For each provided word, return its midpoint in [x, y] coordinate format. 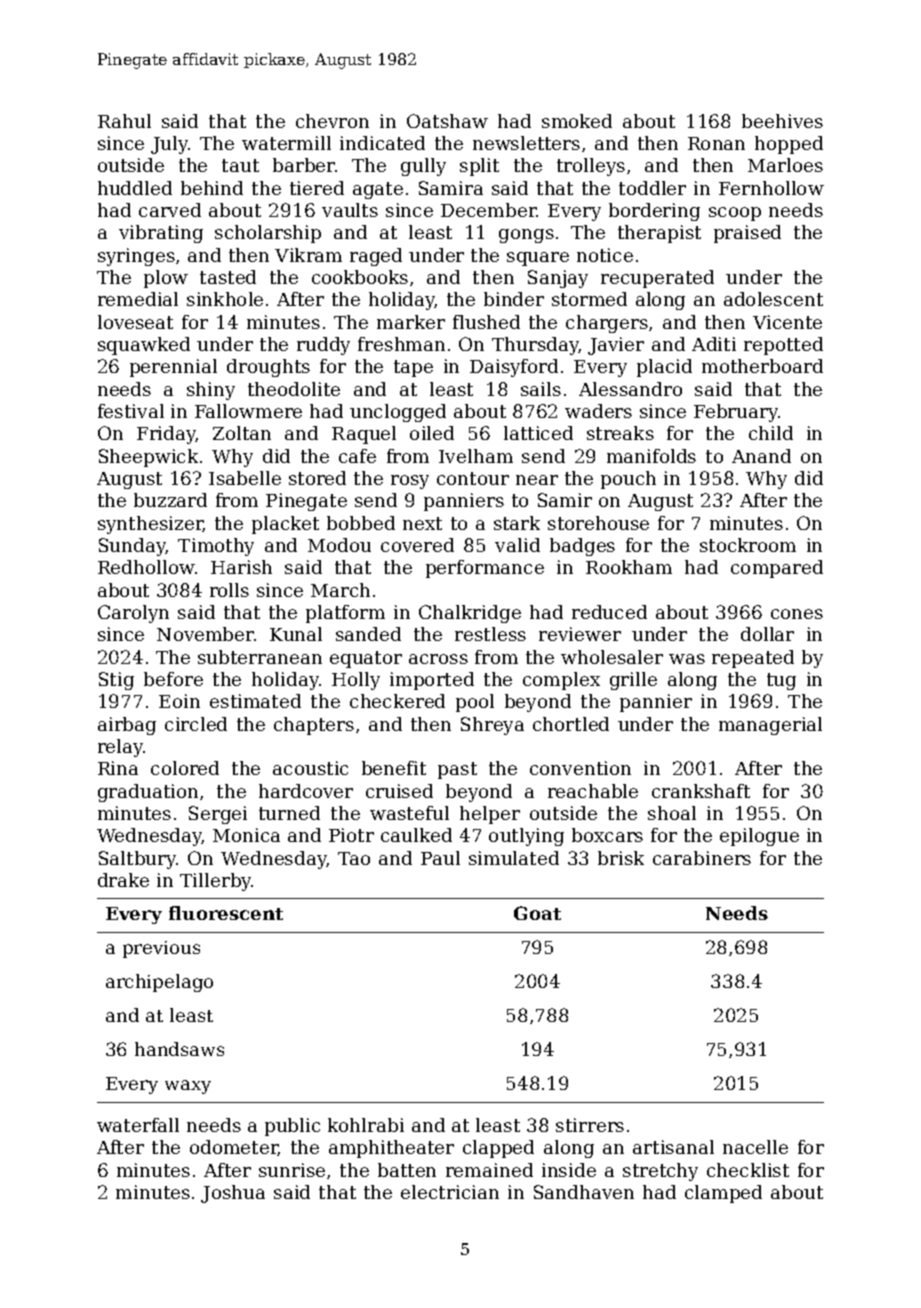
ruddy [323, 346]
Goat [537, 913]
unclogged [398, 413]
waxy [188, 1087]
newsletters [526, 143]
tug [781, 681]
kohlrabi [366, 1125]
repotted [783, 346]
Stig [116, 681]
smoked [577, 121]
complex [561, 681]
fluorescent [226, 913]
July [170, 145]
